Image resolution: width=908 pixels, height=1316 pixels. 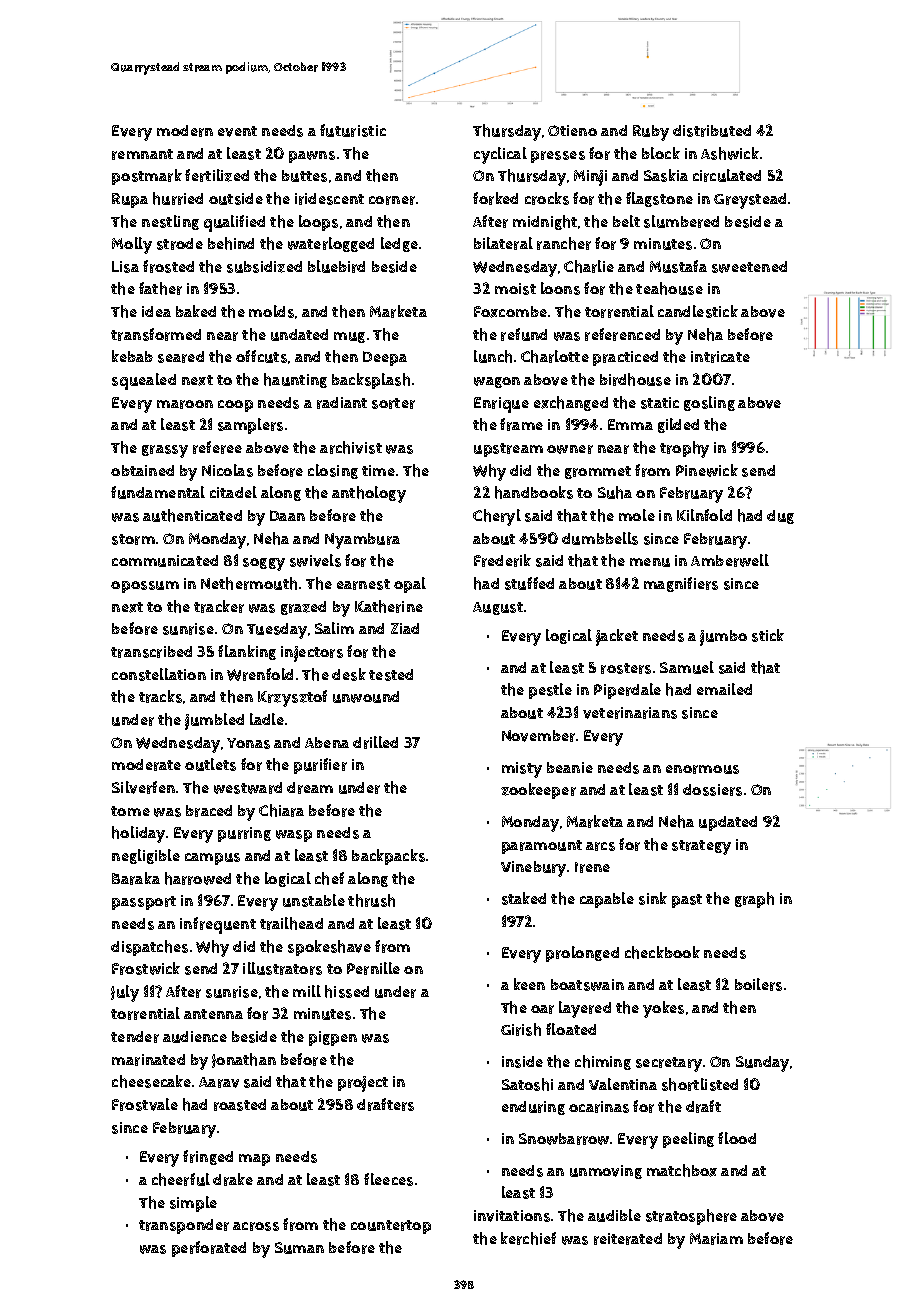 What do you see at coordinates (512, 1216) in the screenshot?
I see `invitations` at bounding box center [512, 1216].
